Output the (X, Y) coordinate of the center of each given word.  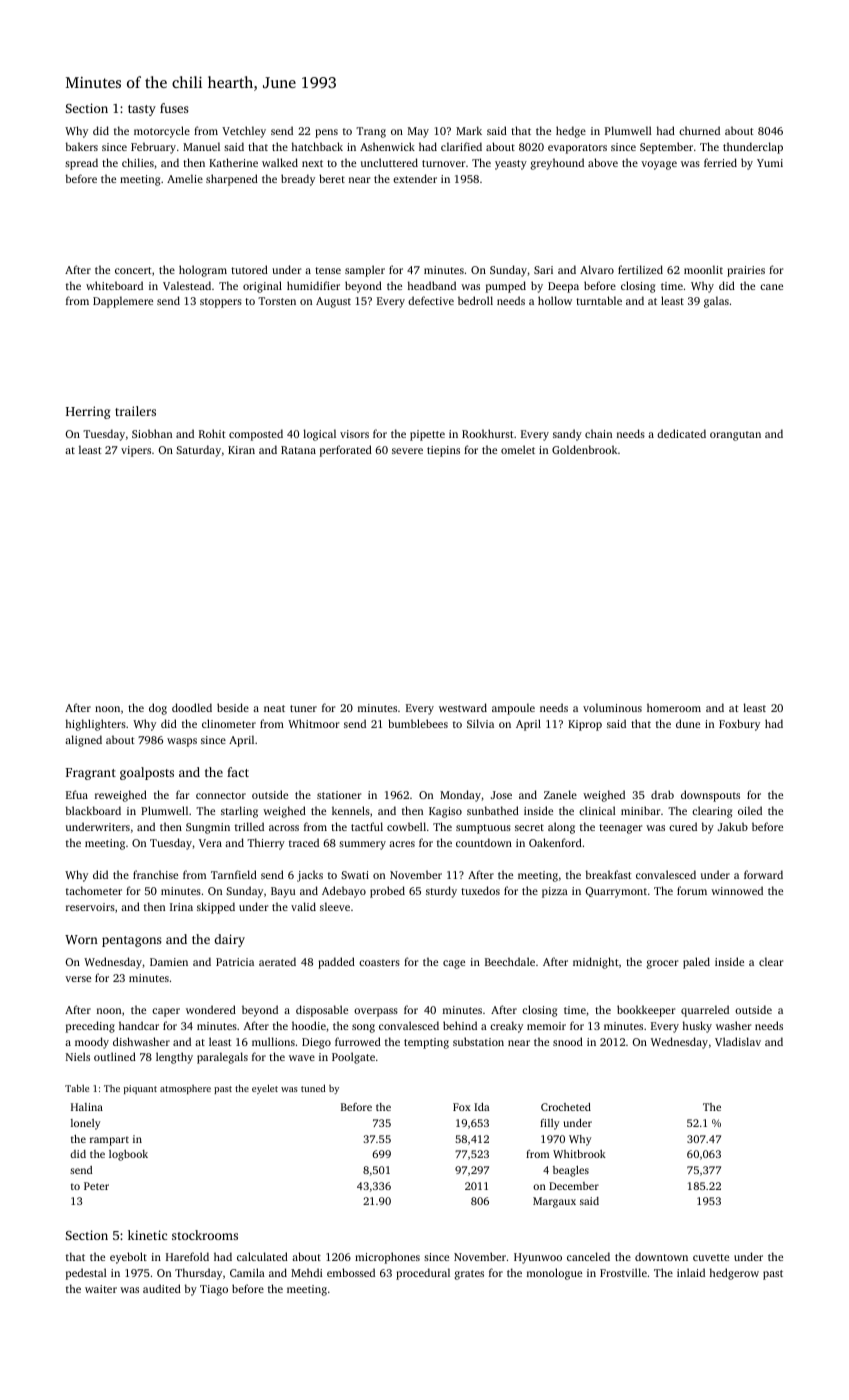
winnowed (737, 890)
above (603, 162)
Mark (469, 130)
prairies (746, 271)
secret (529, 827)
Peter (96, 1186)
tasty (142, 110)
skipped (216, 908)
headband (432, 285)
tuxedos (480, 890)
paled (696, 963)
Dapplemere (123, 302)
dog (158, 709)
